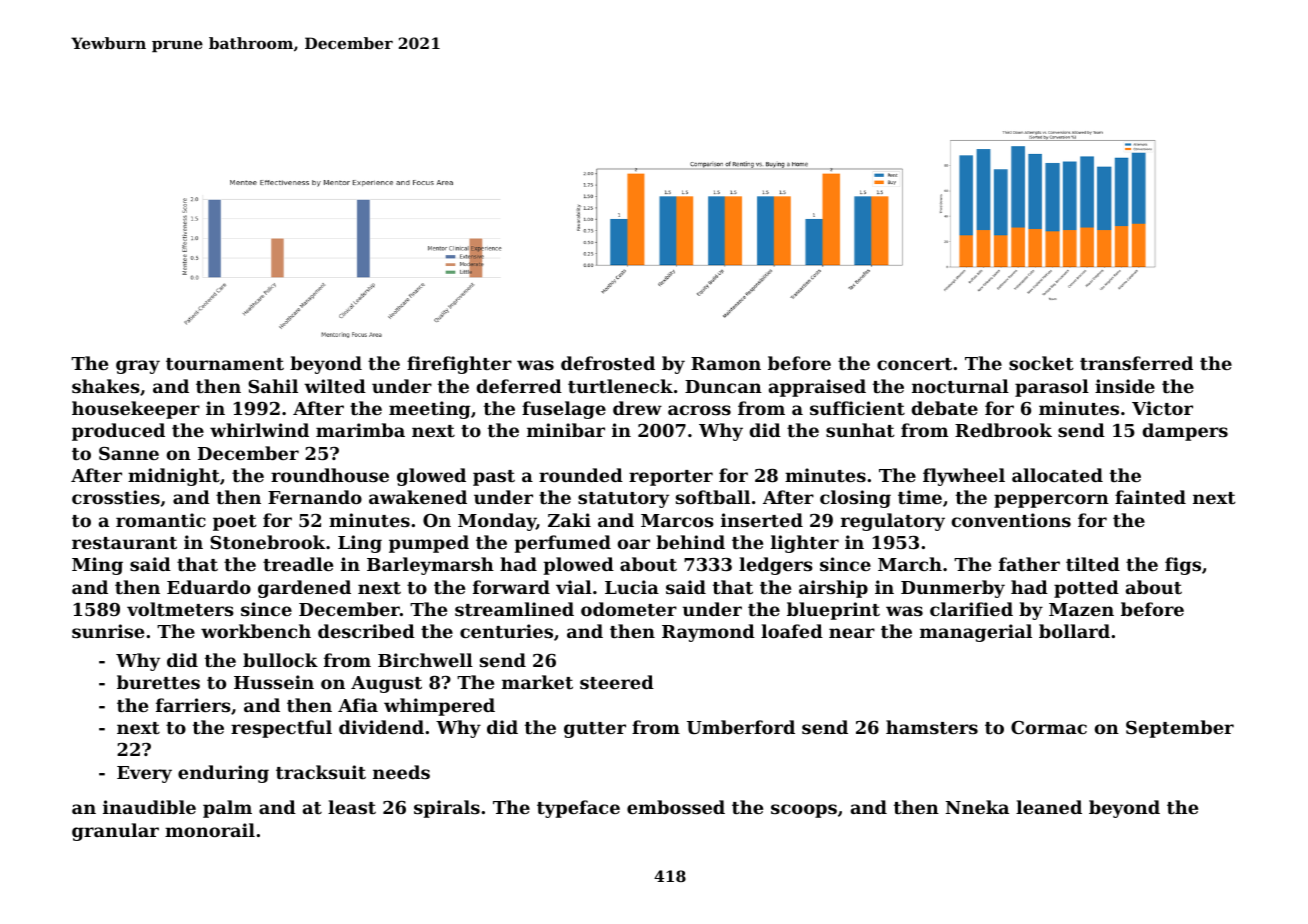 This screenshot has height=924, width=1308. I want to click on marimba, so click(360, 430).
